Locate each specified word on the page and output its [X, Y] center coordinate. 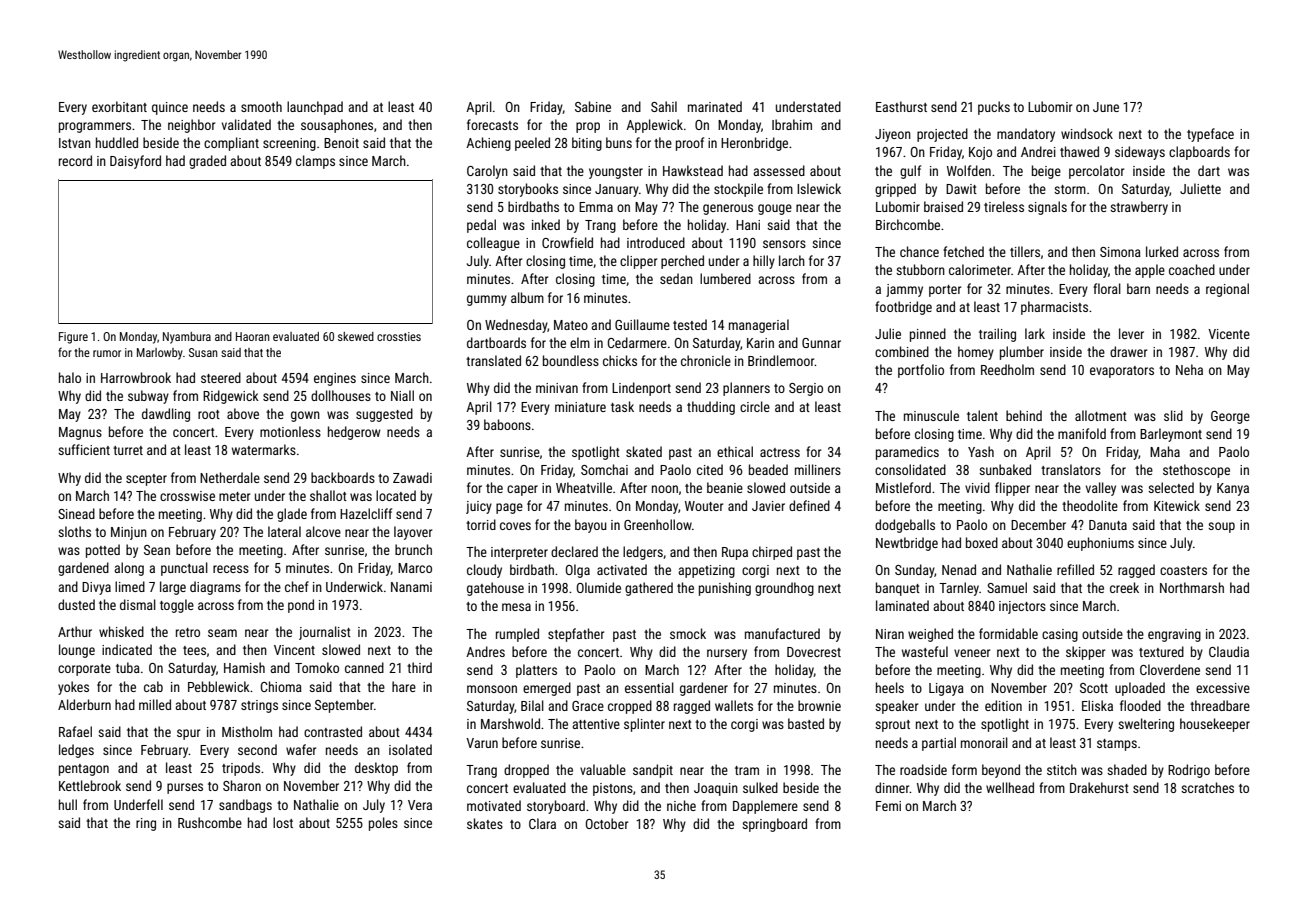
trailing [997, 335]
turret [128, 450]
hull [68, 804]
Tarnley [959, 589]
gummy [487, 300]
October [607, 823]
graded [207, 162]
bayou [591, 526]
